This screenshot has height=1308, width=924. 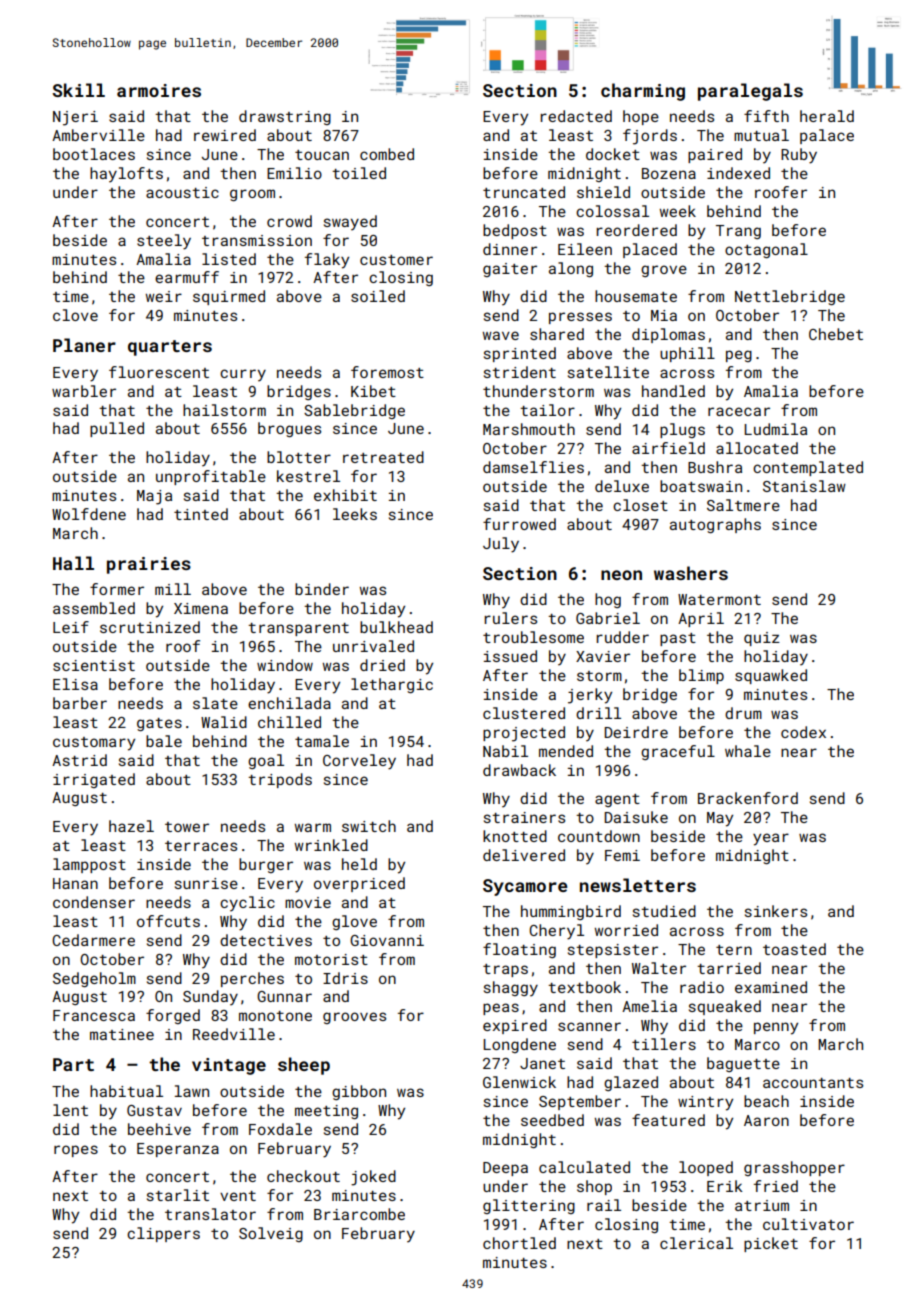 What do you see at coordinates (603, 192) in the screenshot?
I see `shield` at bounding box center [603, 192].
